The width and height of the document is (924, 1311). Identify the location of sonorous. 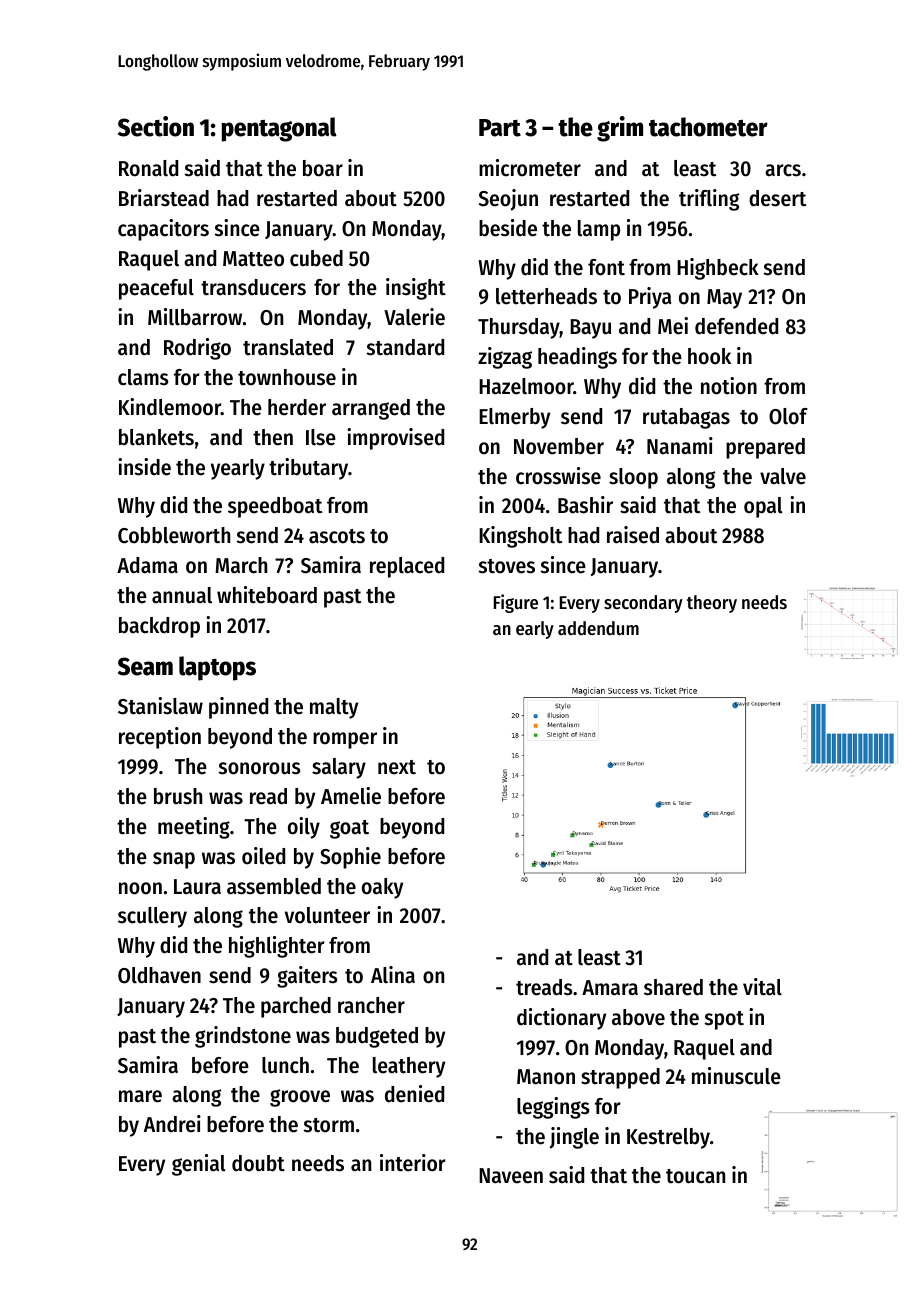
(260, 768).
